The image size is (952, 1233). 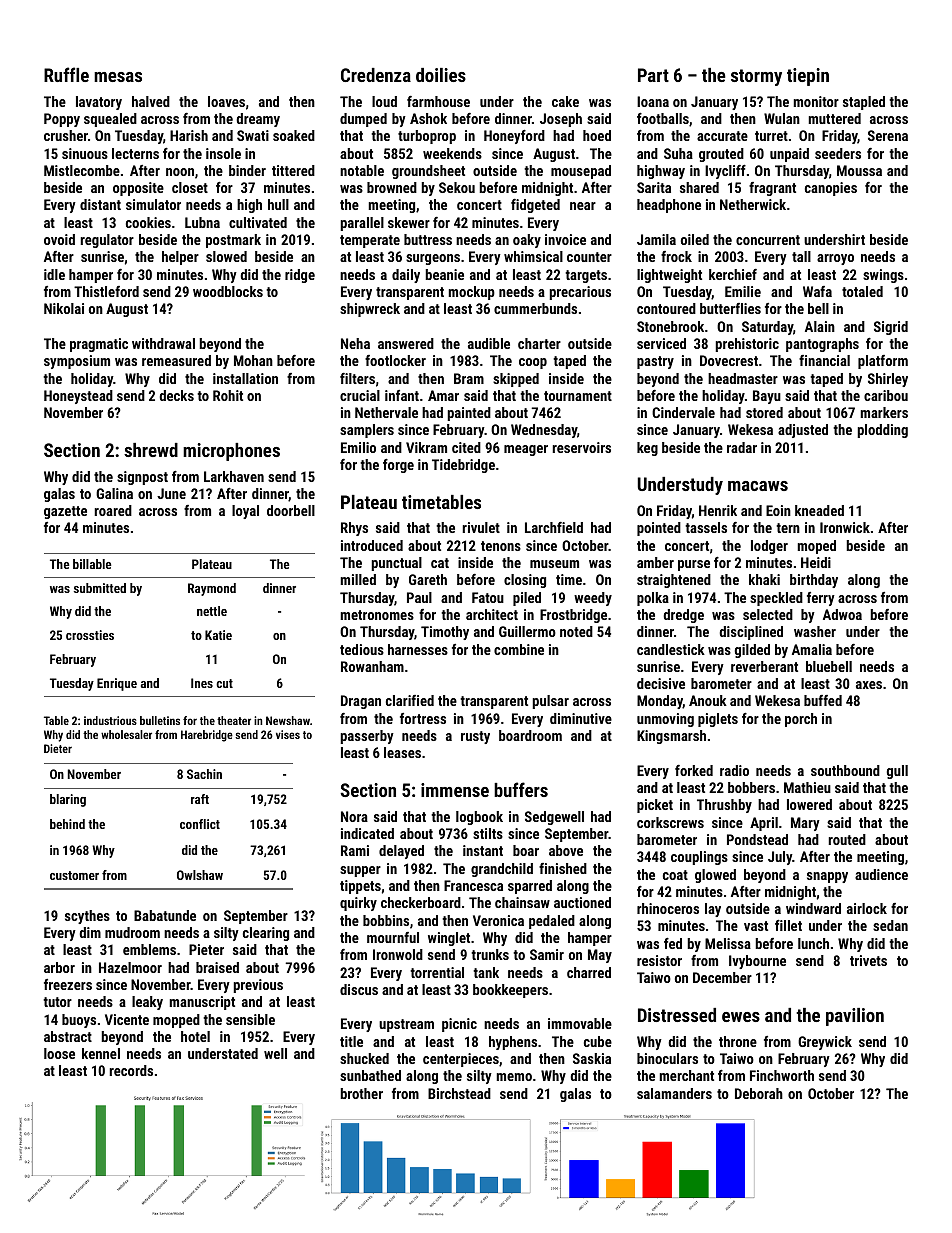 What do you see at coordinates (598, 1041) in the screenshot?
I see `cube` at bounding box center [598, 1041].
